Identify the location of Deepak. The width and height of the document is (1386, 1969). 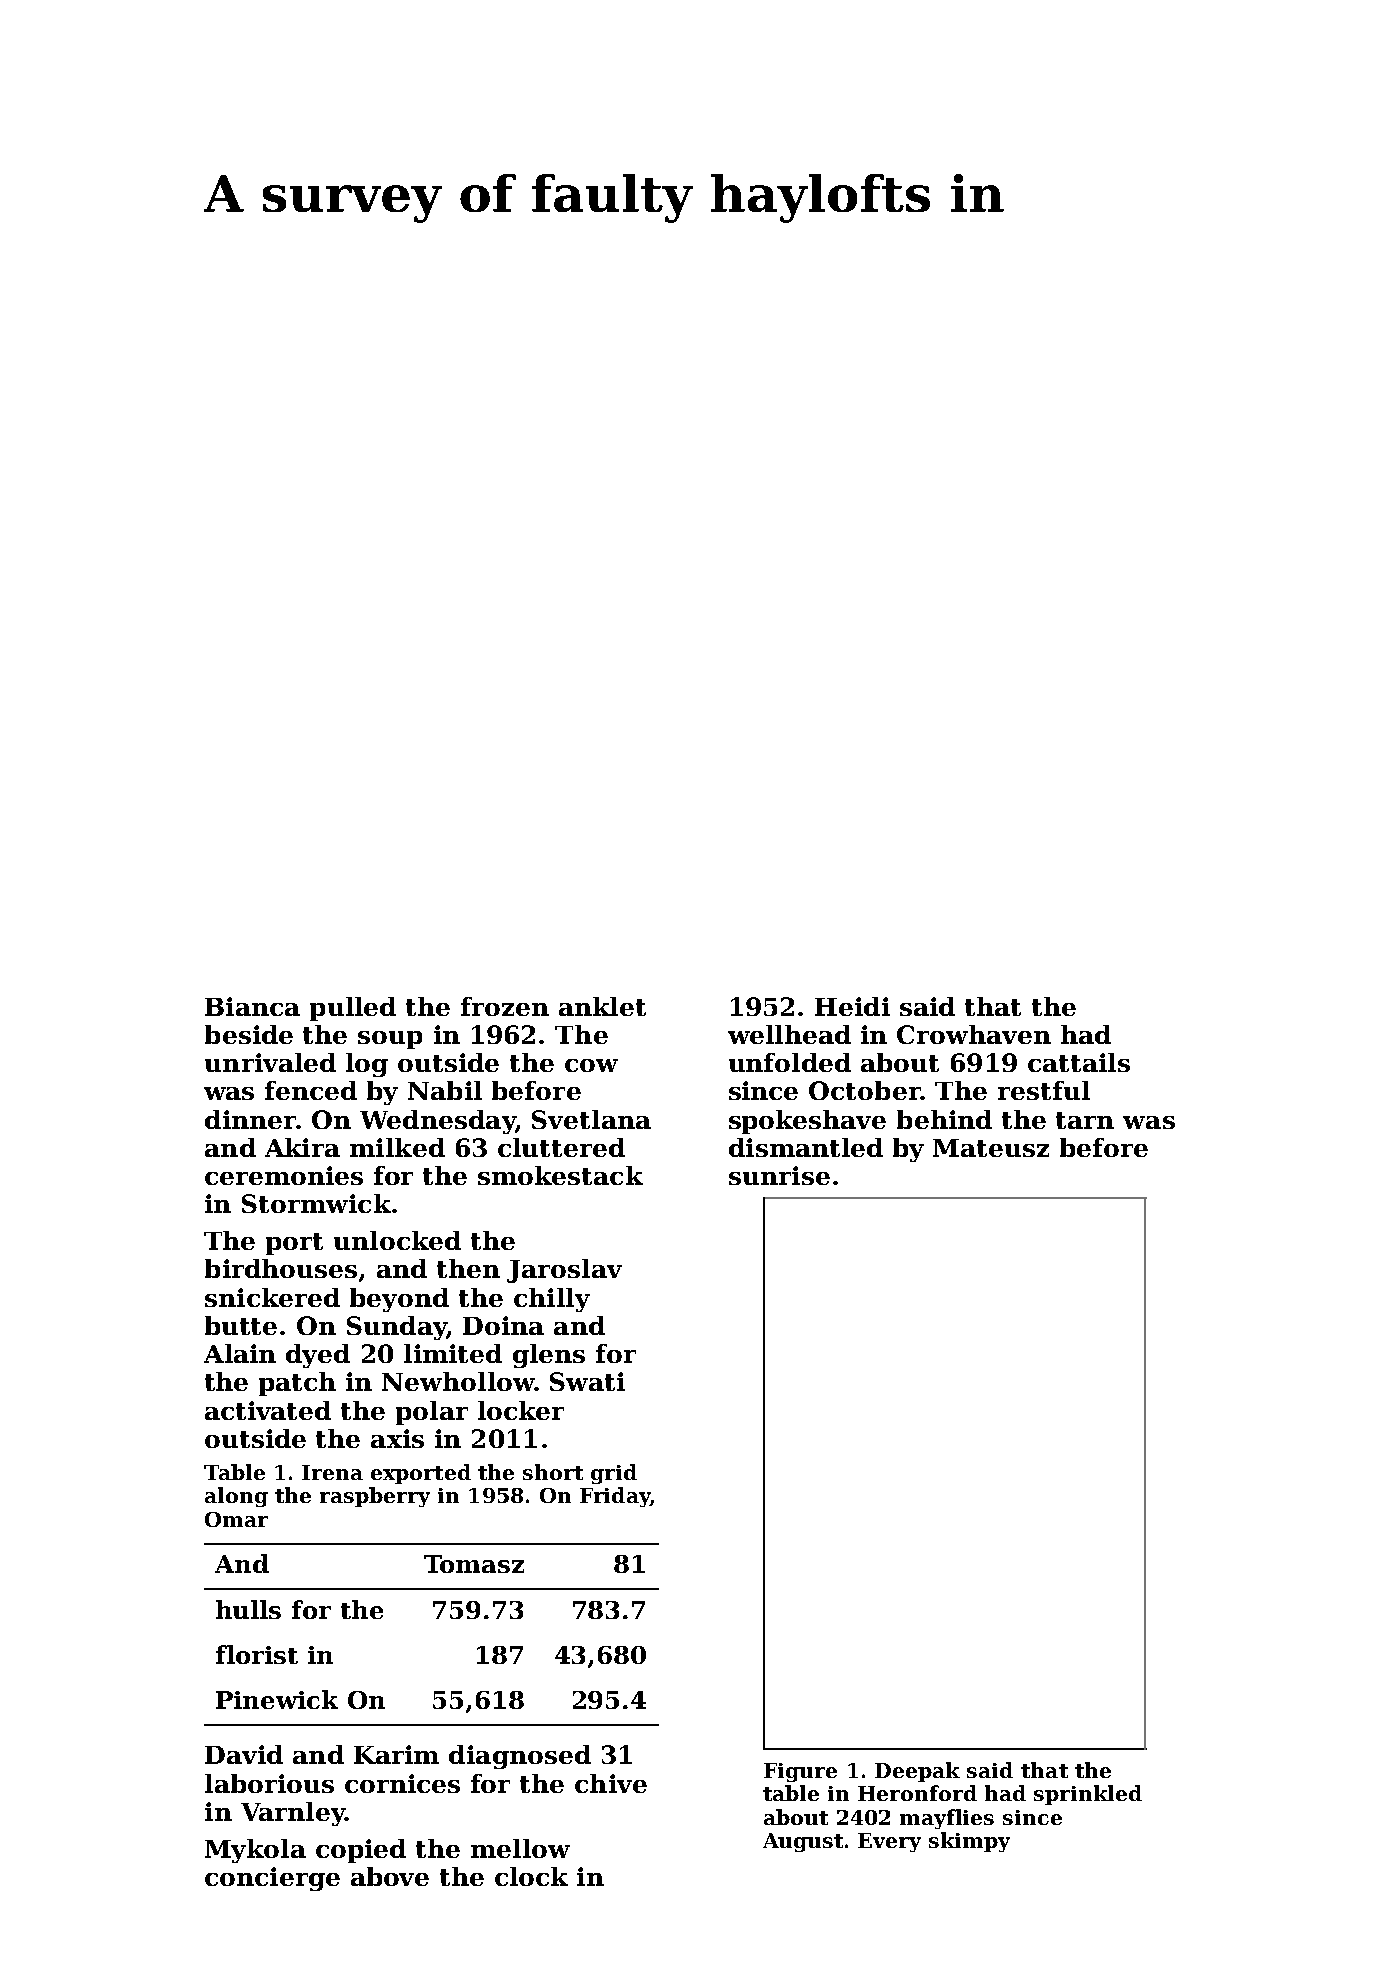
(917, 1772).
